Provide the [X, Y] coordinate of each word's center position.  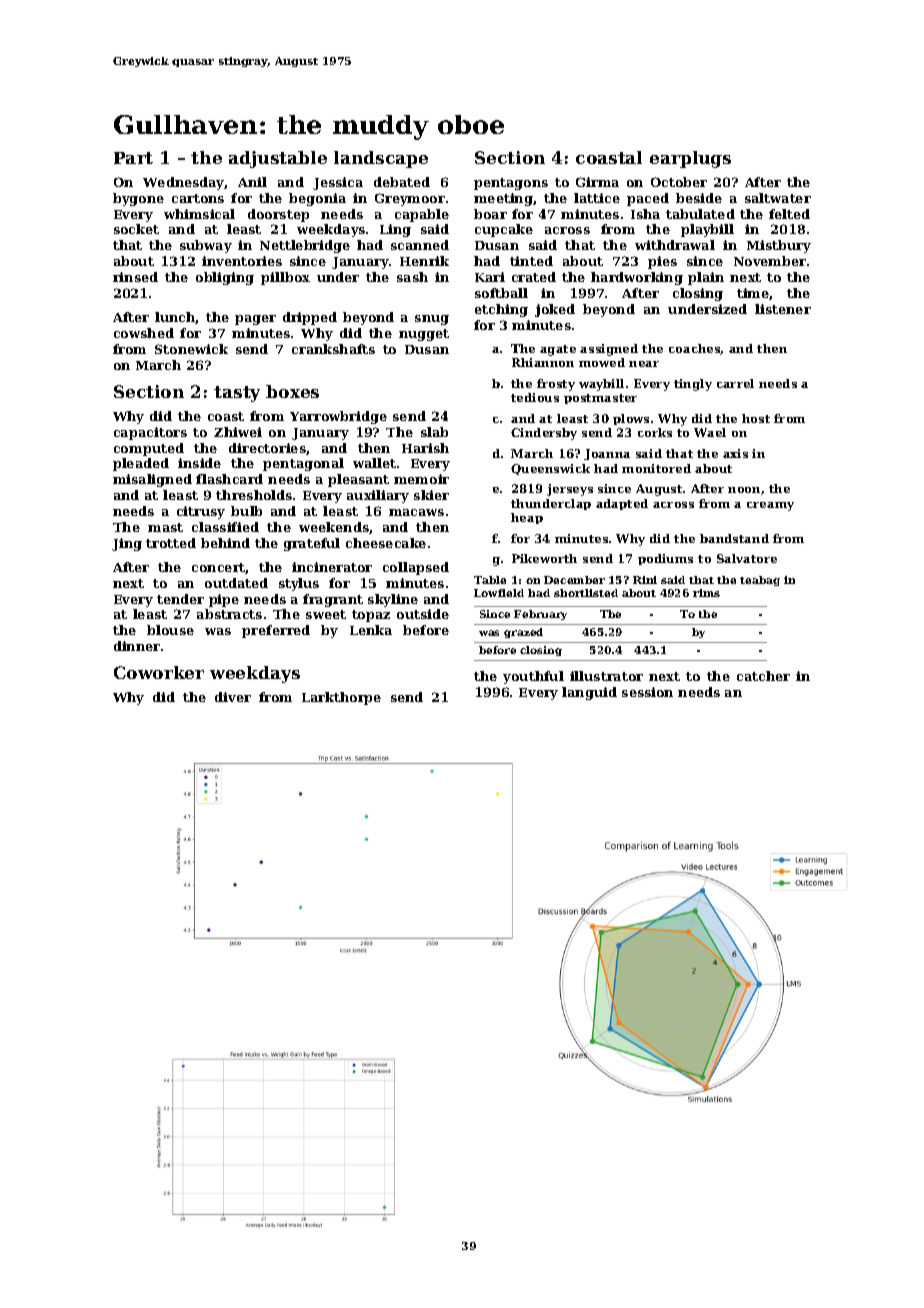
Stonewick [191, 349]
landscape [381, 159]
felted [789, 214]
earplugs [690, 159]
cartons [198, 198]
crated [534, 277]
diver [233, 697]
